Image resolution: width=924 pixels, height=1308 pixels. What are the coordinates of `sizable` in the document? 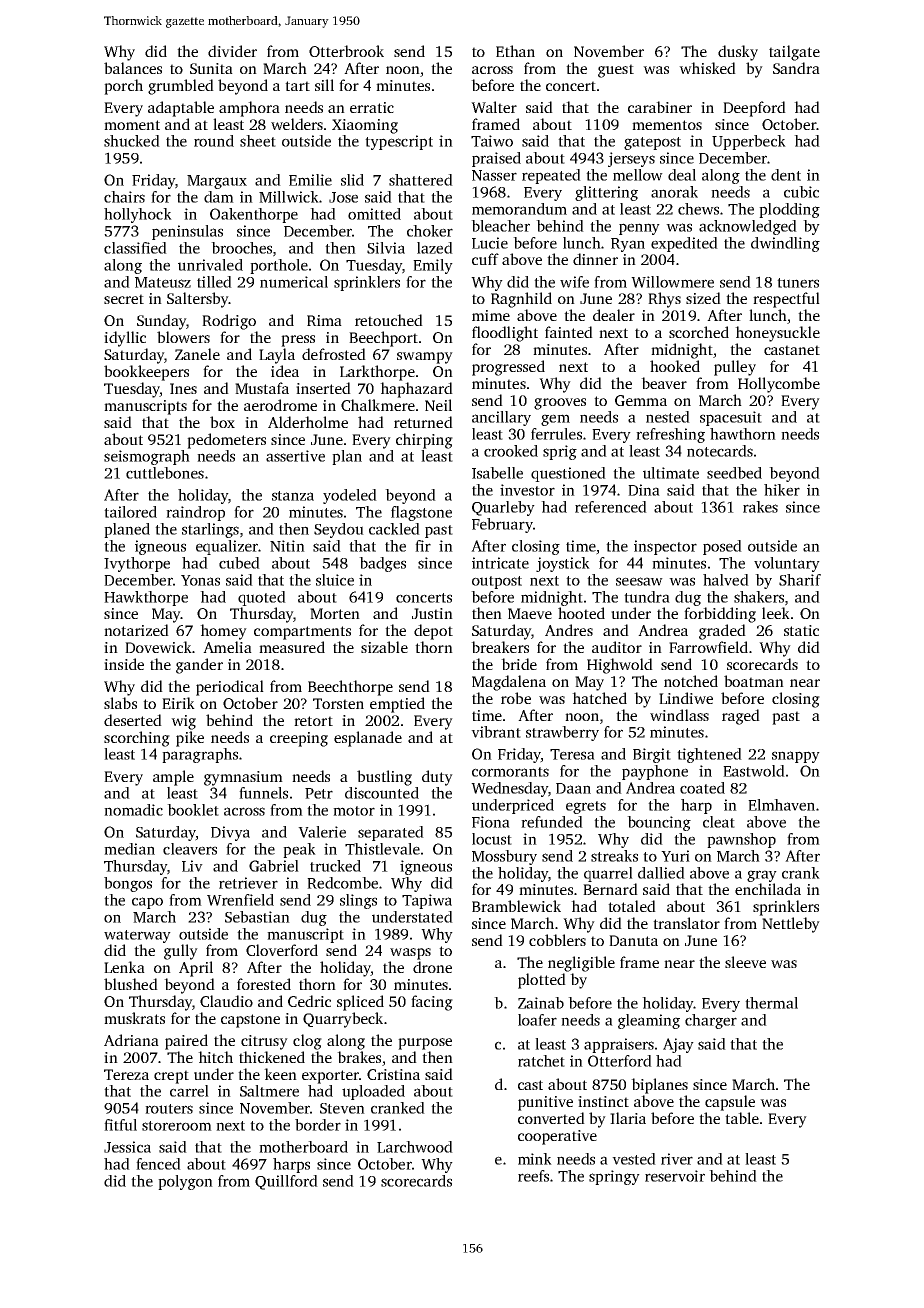 It's located at (384, 647).
